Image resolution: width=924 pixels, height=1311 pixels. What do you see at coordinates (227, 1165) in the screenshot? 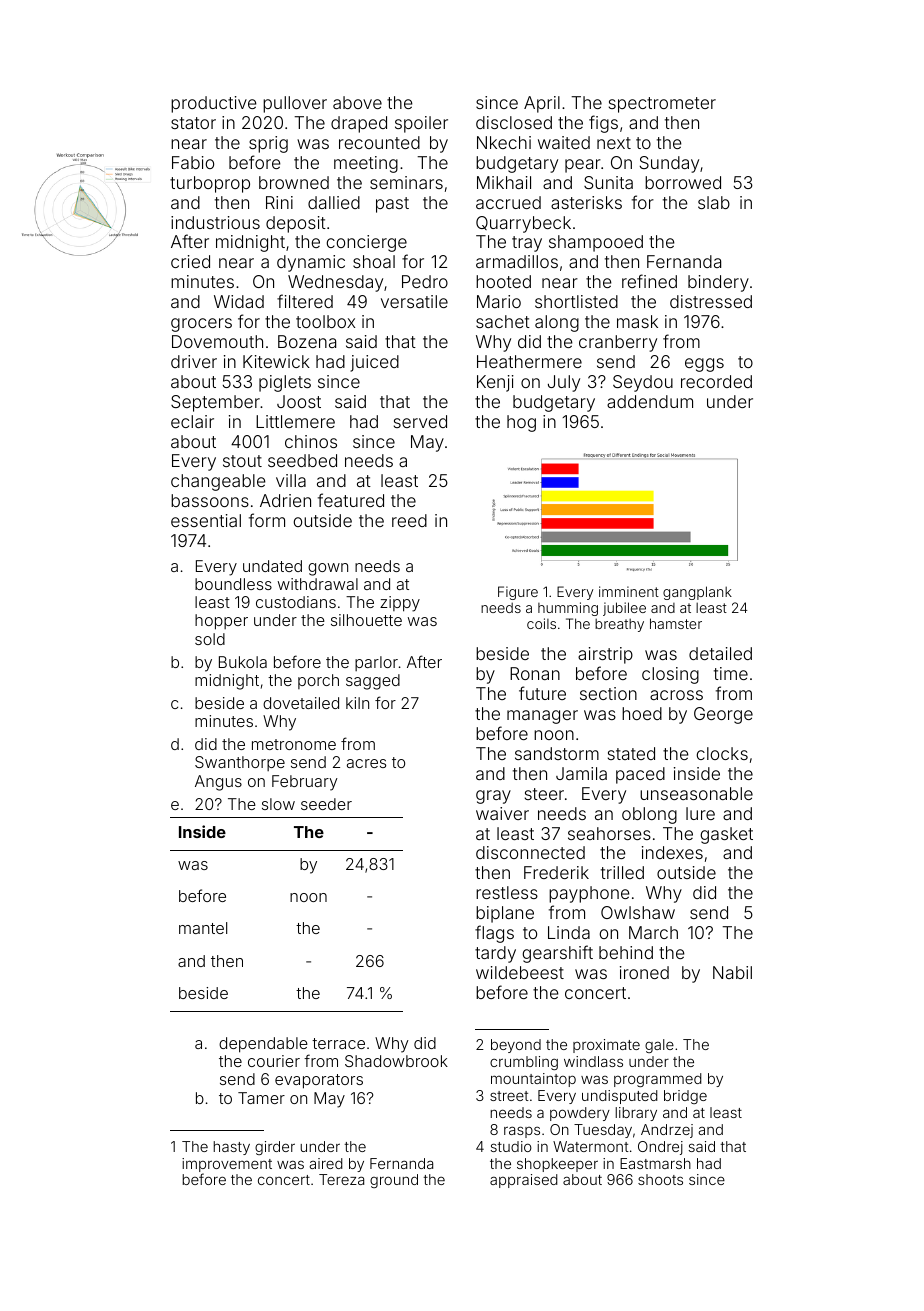
I see `improvement` at bounding box center [227, 1165].
